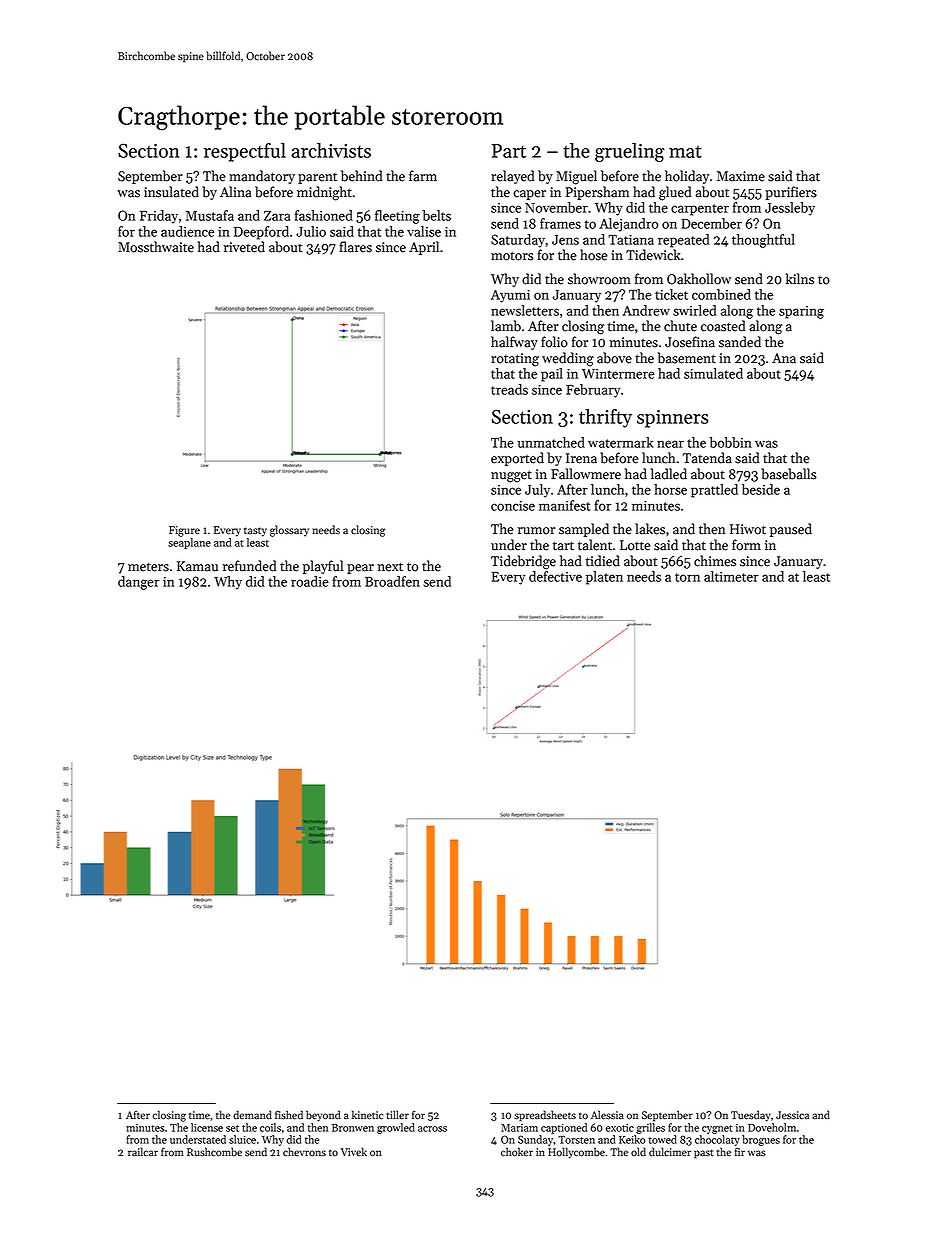  What do you see at coordinates (517, 1152) in the page?
I see `choker` at bounding box center [517, 1152].
